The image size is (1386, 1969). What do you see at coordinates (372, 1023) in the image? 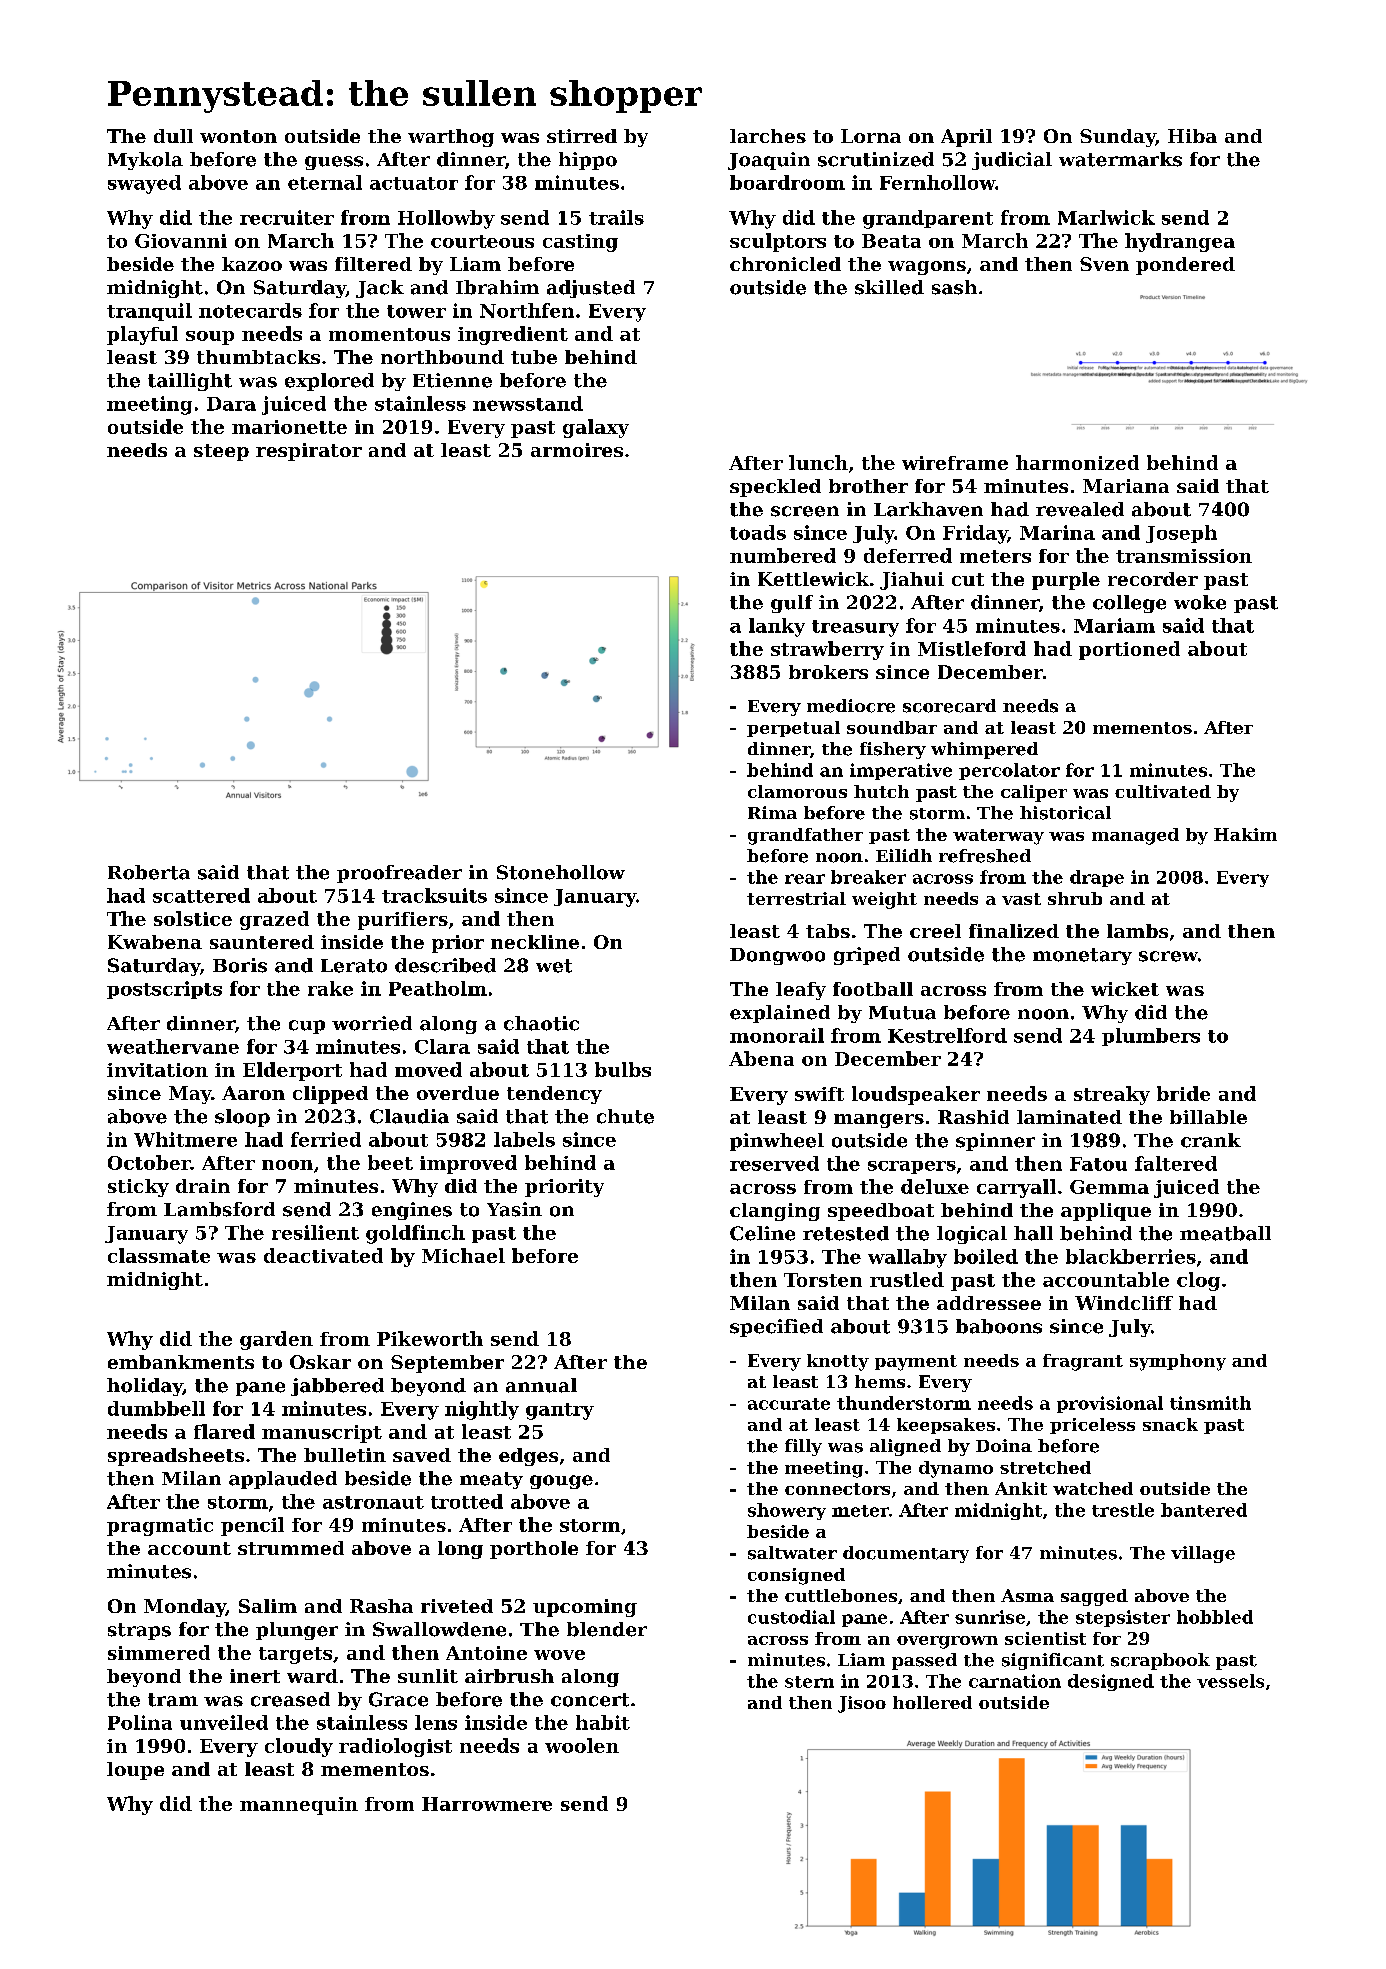
I see `worried` at bounding box center [372, 1023].
